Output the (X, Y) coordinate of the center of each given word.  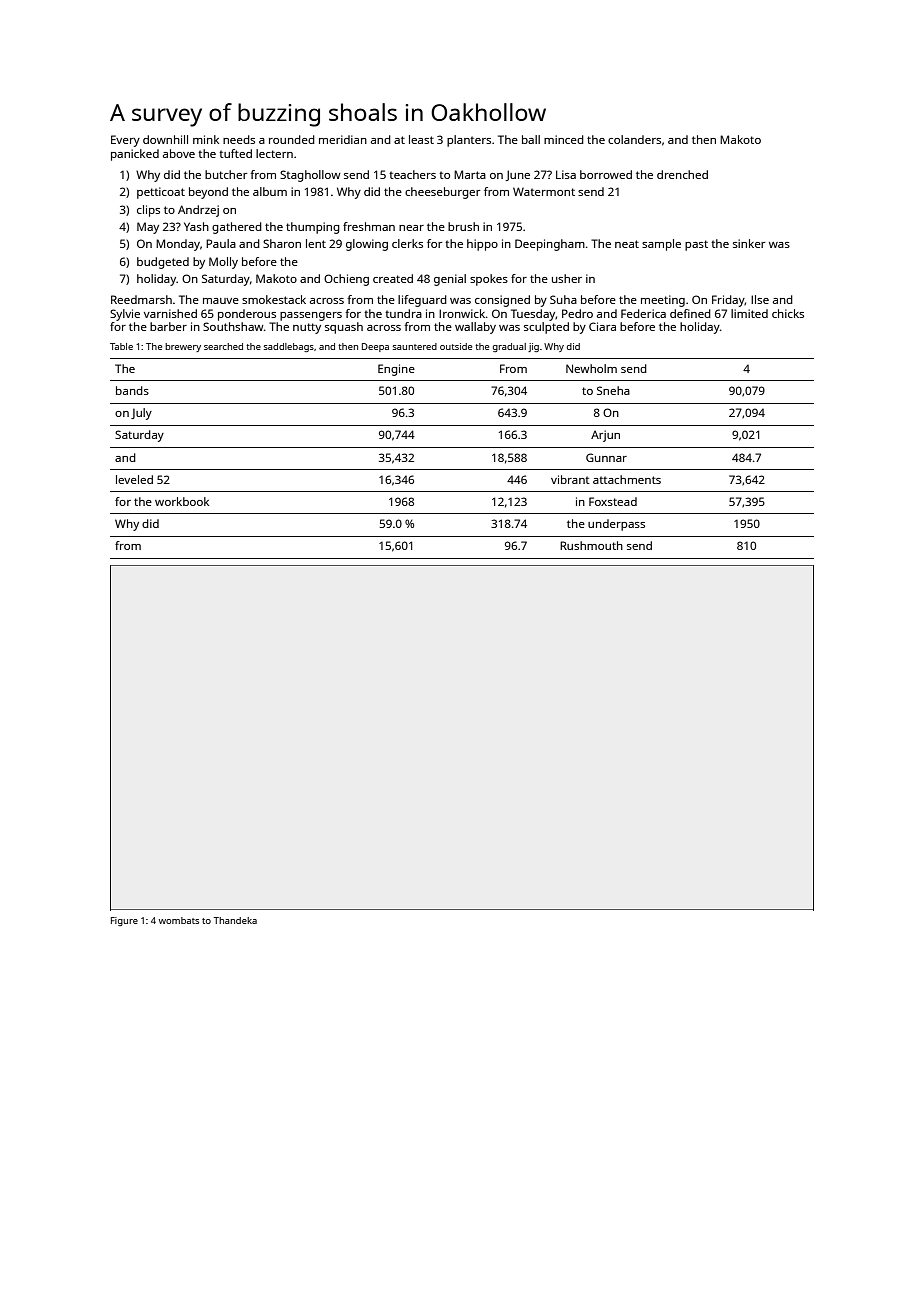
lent (316, 243)
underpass (616, 525)
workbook (182, 501)
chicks (788, 313)
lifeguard (422, 301)
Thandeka (235, 920)
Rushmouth (591, 545)
